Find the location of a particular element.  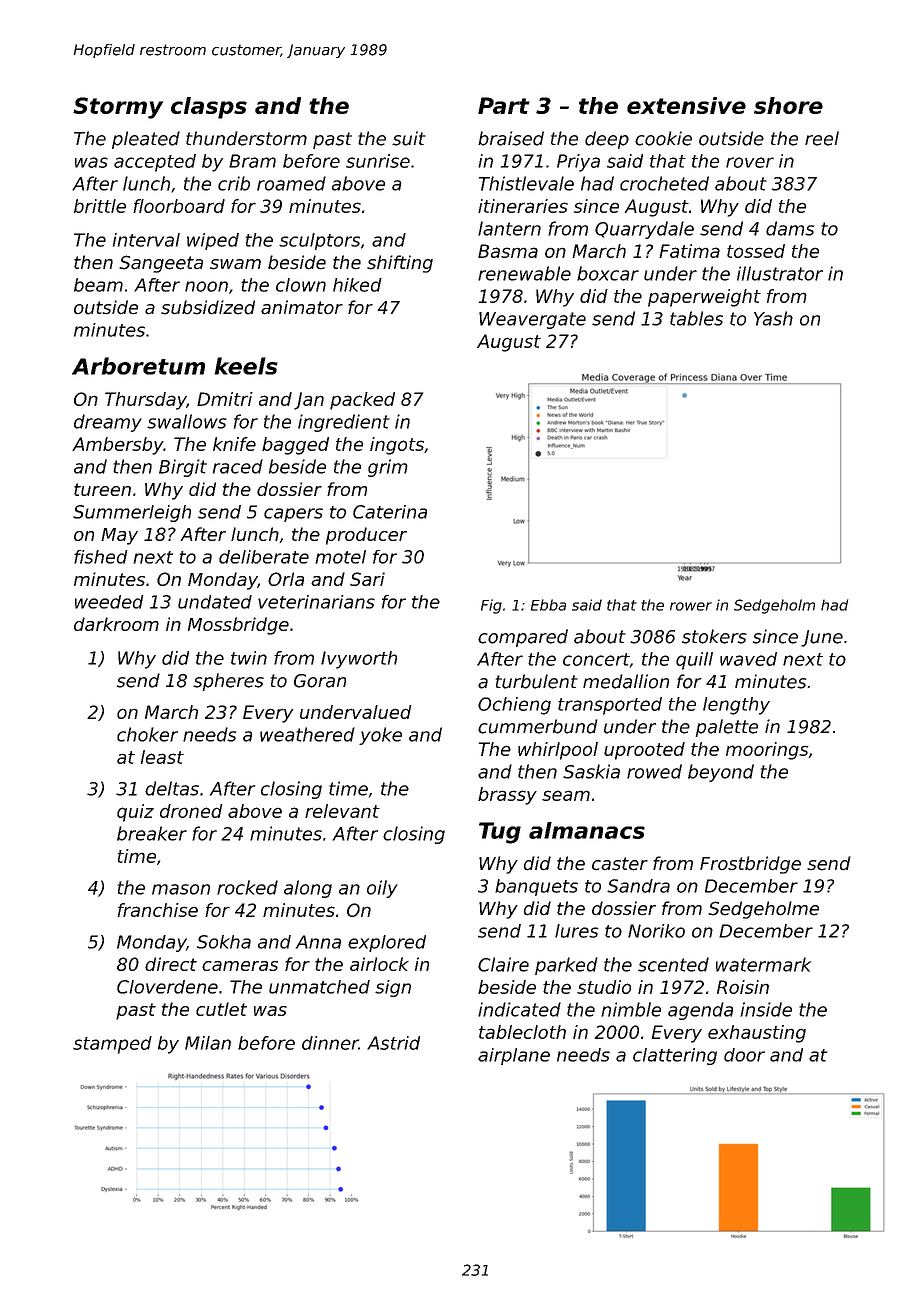

hiked is located at coordinates (357, 285).
